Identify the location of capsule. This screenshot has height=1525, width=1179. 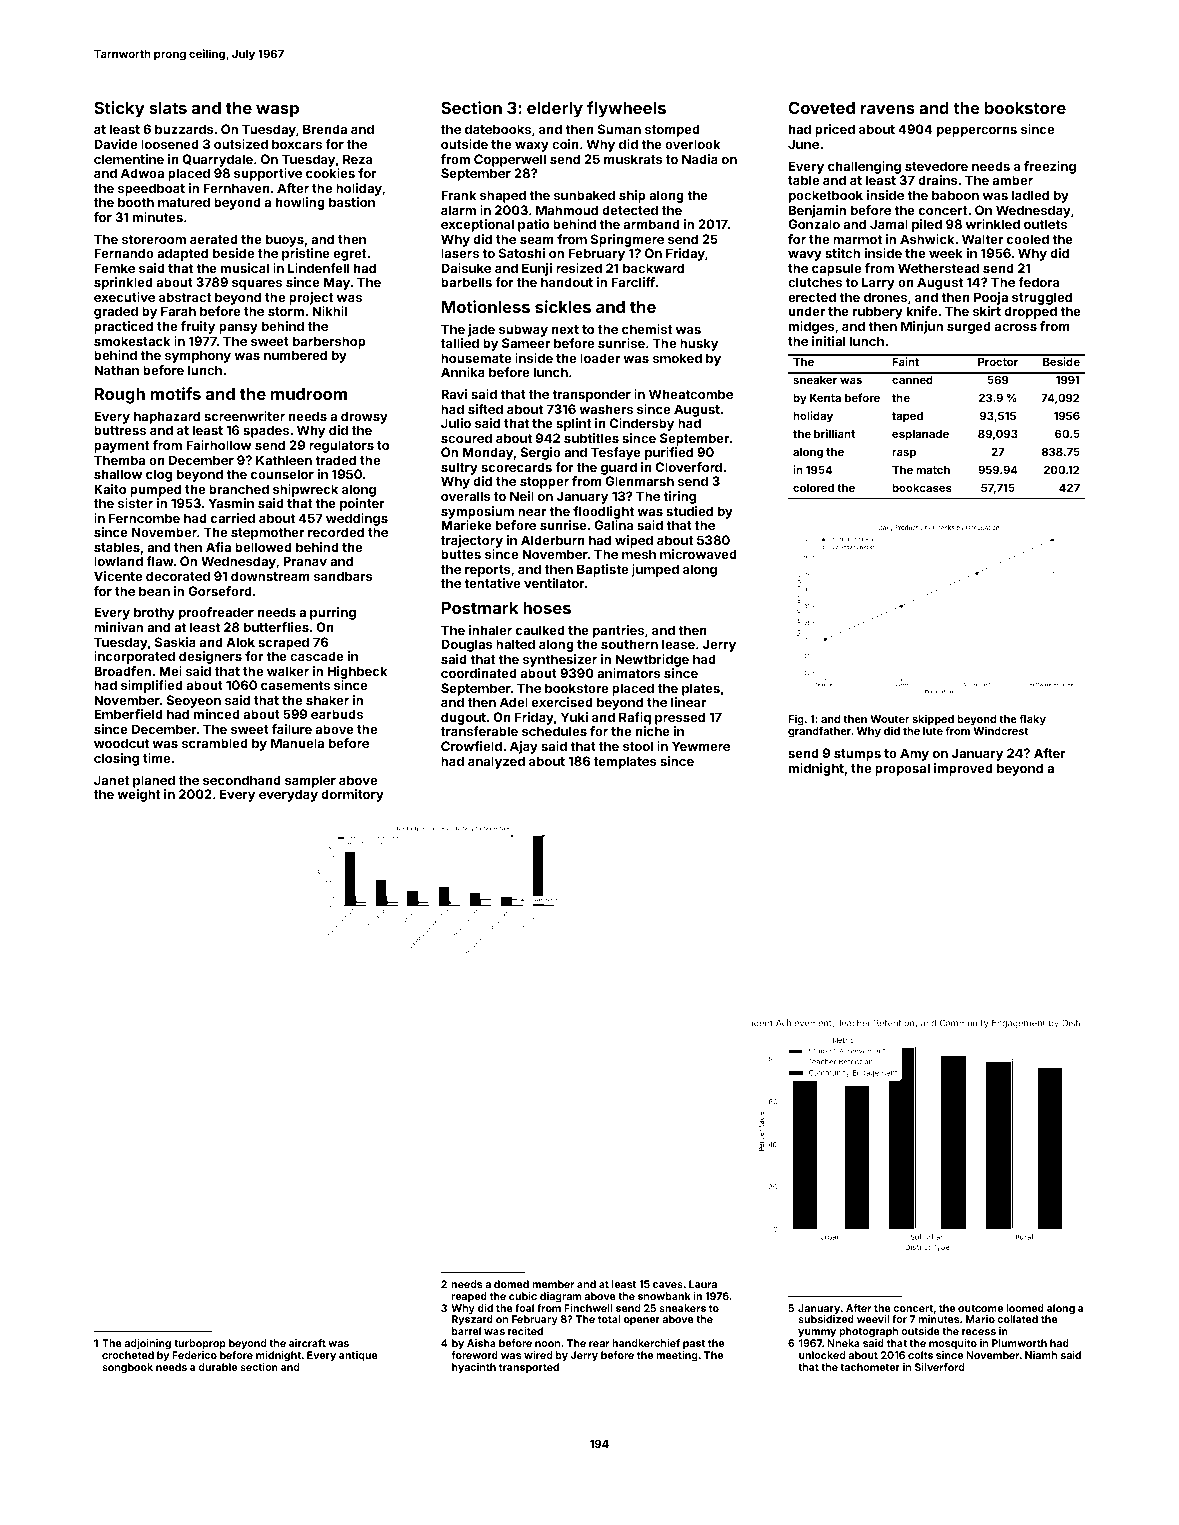
(836, 269).
